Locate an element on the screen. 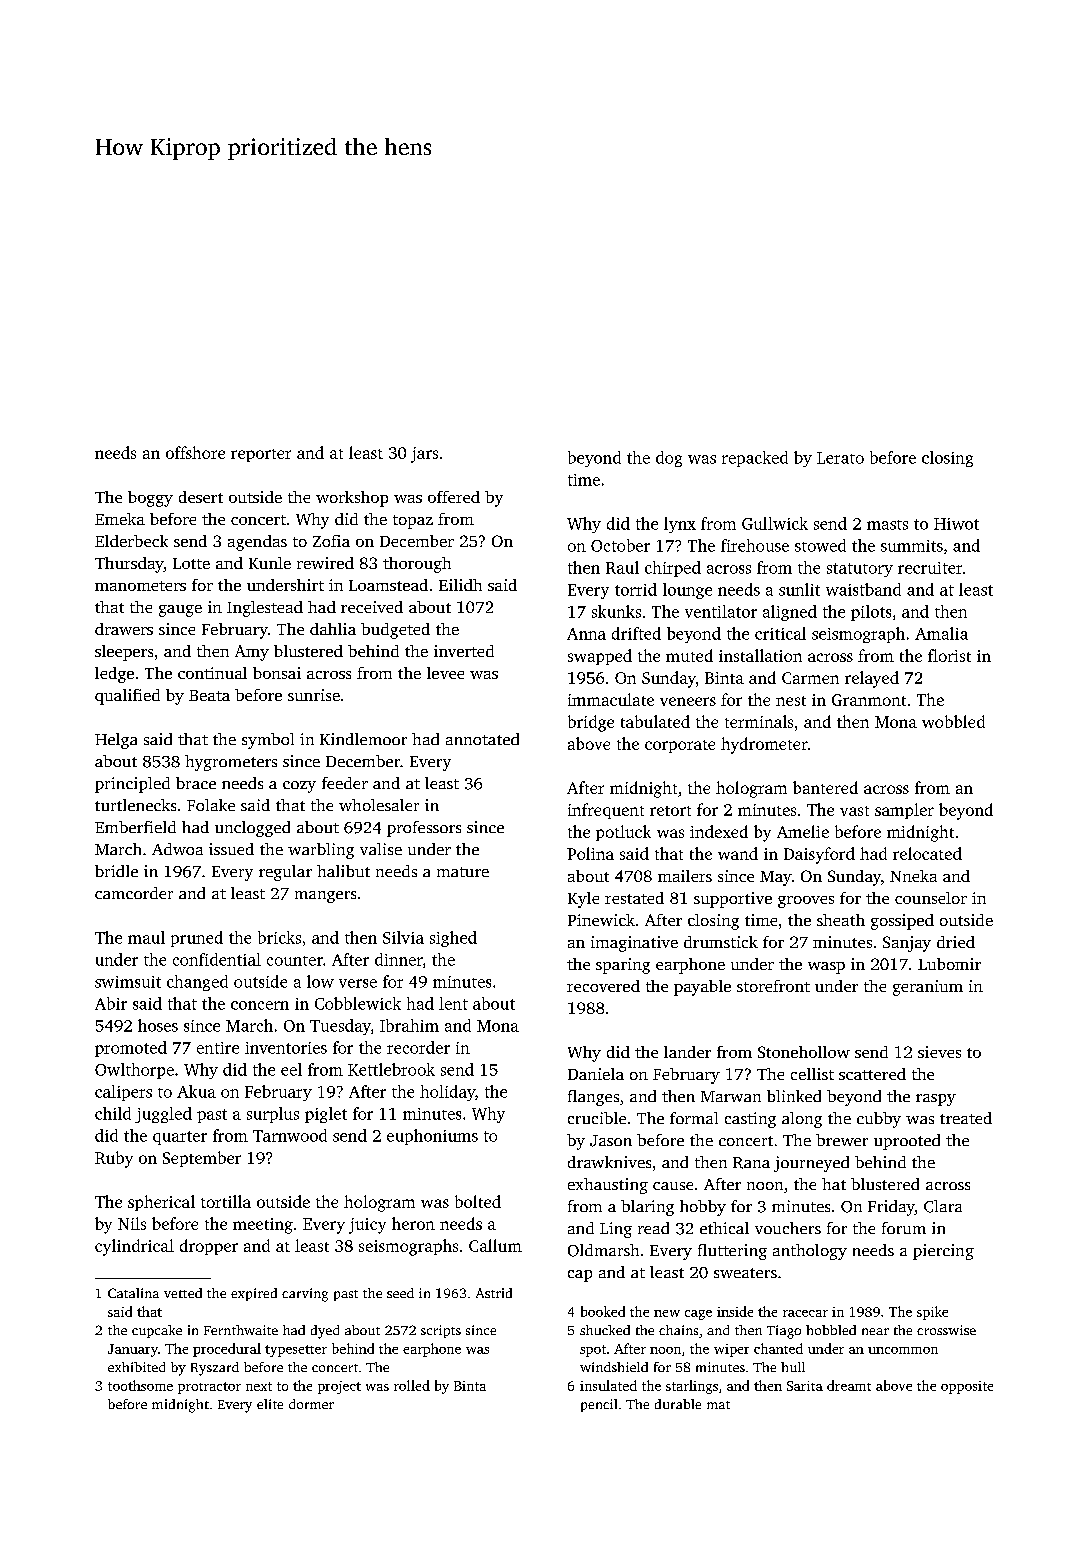 The width and height of the screenshot is (1090, 1542). waistband is located at coordinates (863, 589).
